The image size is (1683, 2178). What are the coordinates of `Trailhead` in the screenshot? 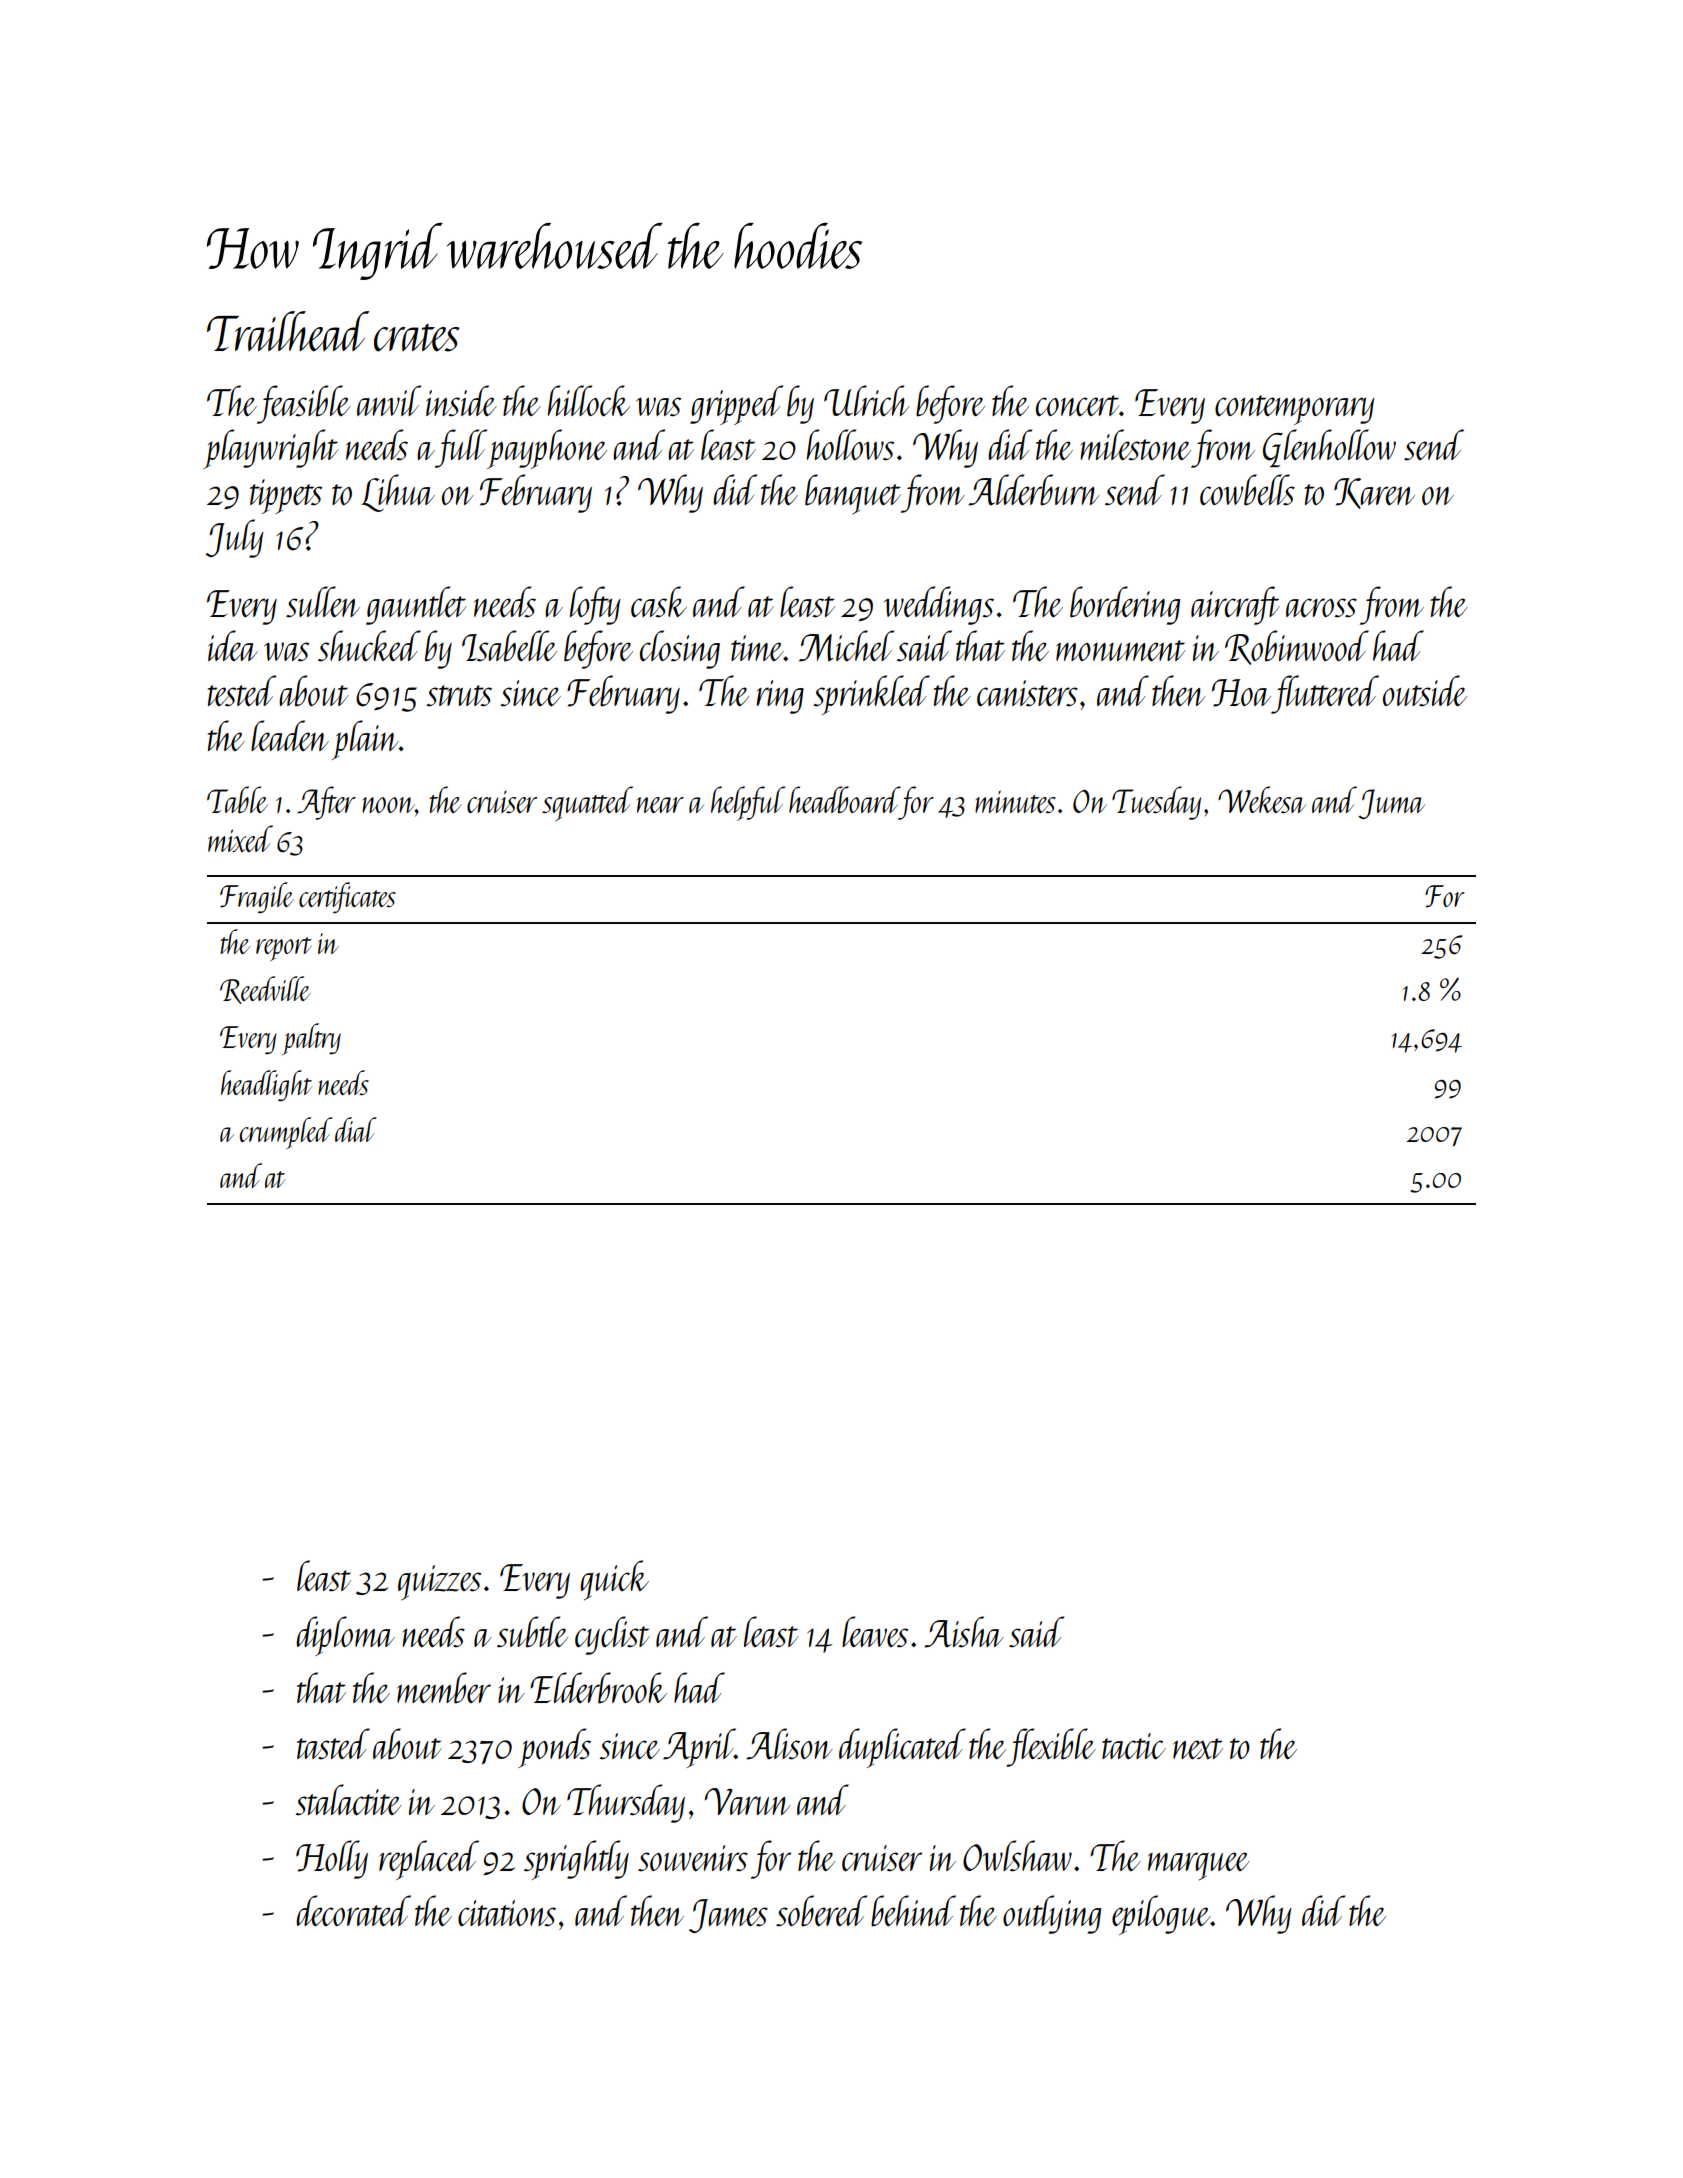 It's located at (288, 331).
